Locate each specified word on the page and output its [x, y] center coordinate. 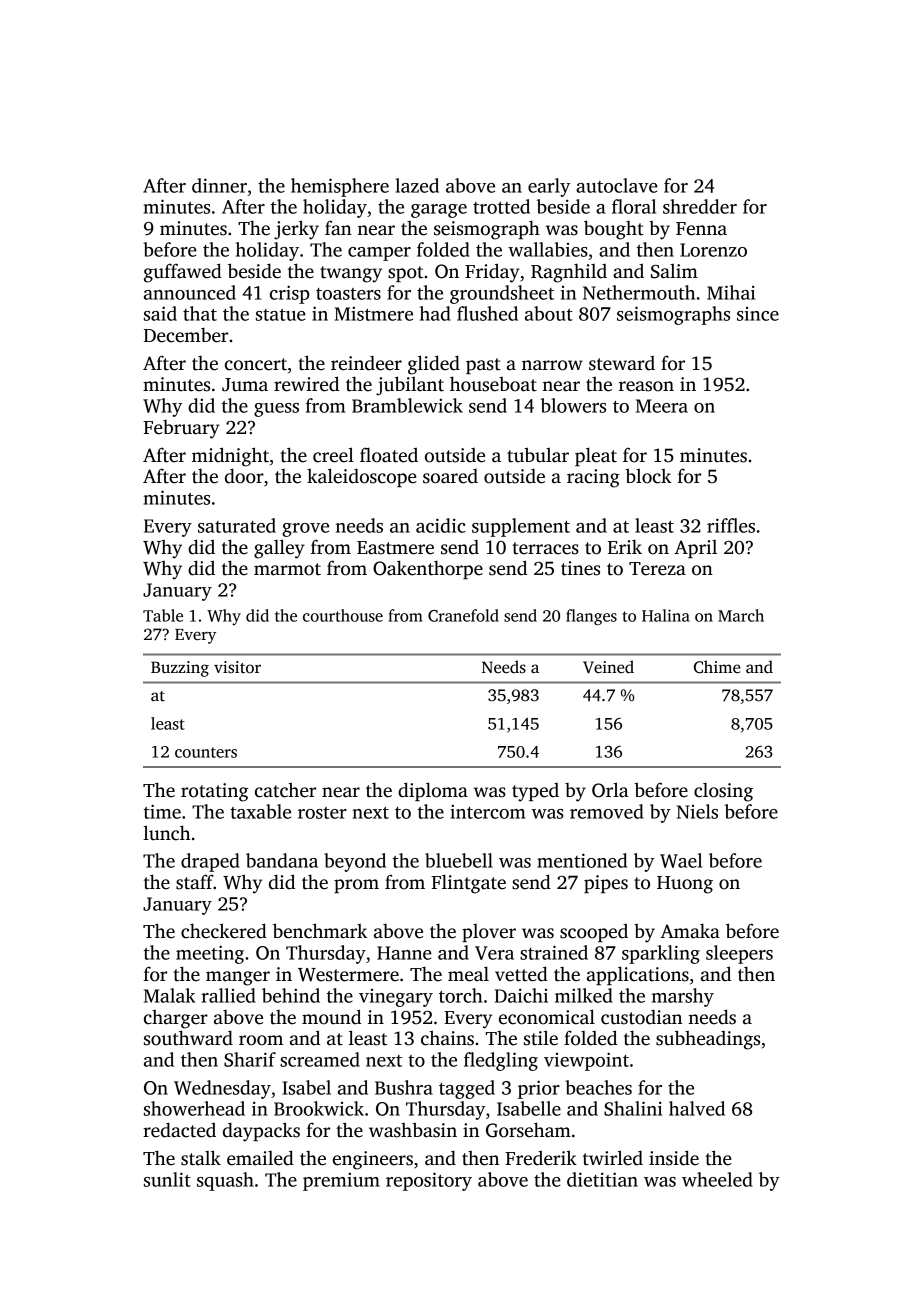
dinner [219, 185]
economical [547, 1017]
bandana [282, 860]
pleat [596, 456]
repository [429, 1181]
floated [389, 455]
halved [697, 1108]
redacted [179, 1130]
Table [163, 615]
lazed [417, 185]
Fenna [701, 229]
